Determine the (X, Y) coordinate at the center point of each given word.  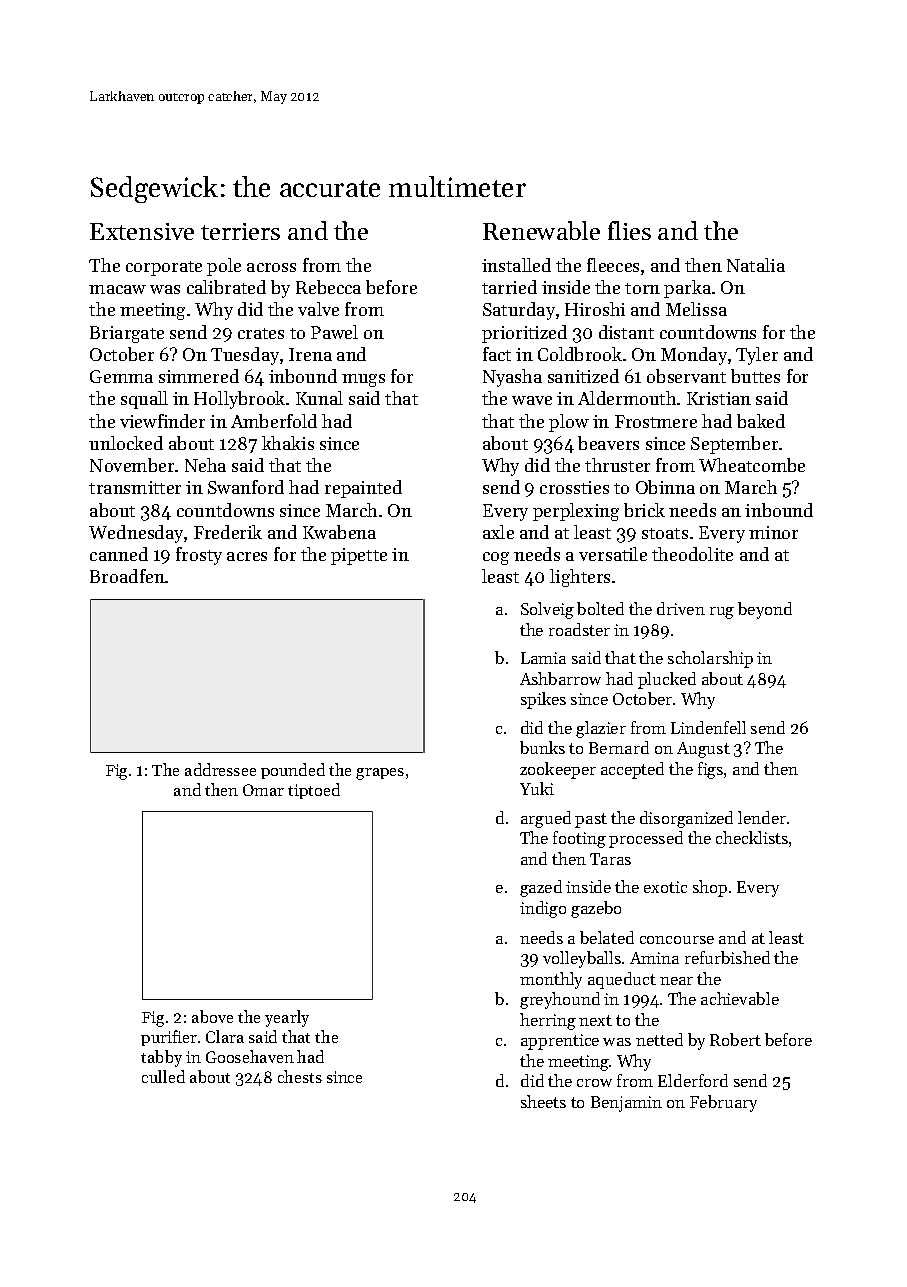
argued (546, 819)
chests (300, 1076)
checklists (752, 837)
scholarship (710, 659)
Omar (263, 790)
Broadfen (127, 576)
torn (642, 288)
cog (496, 558)
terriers (240, 231)
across (271, 267)
